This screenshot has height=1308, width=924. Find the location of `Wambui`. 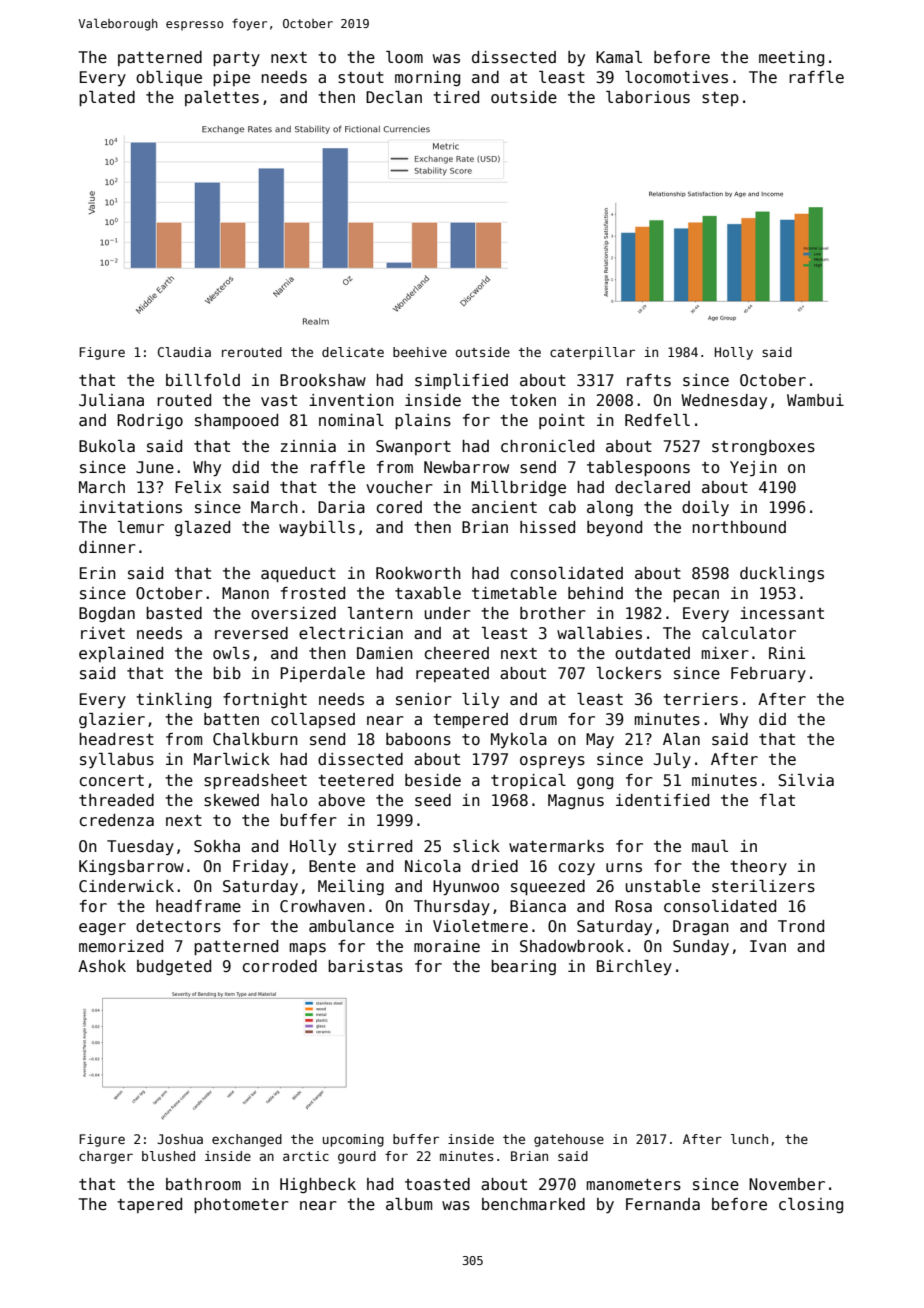

Wambui is located at coordinates (815, 400).
